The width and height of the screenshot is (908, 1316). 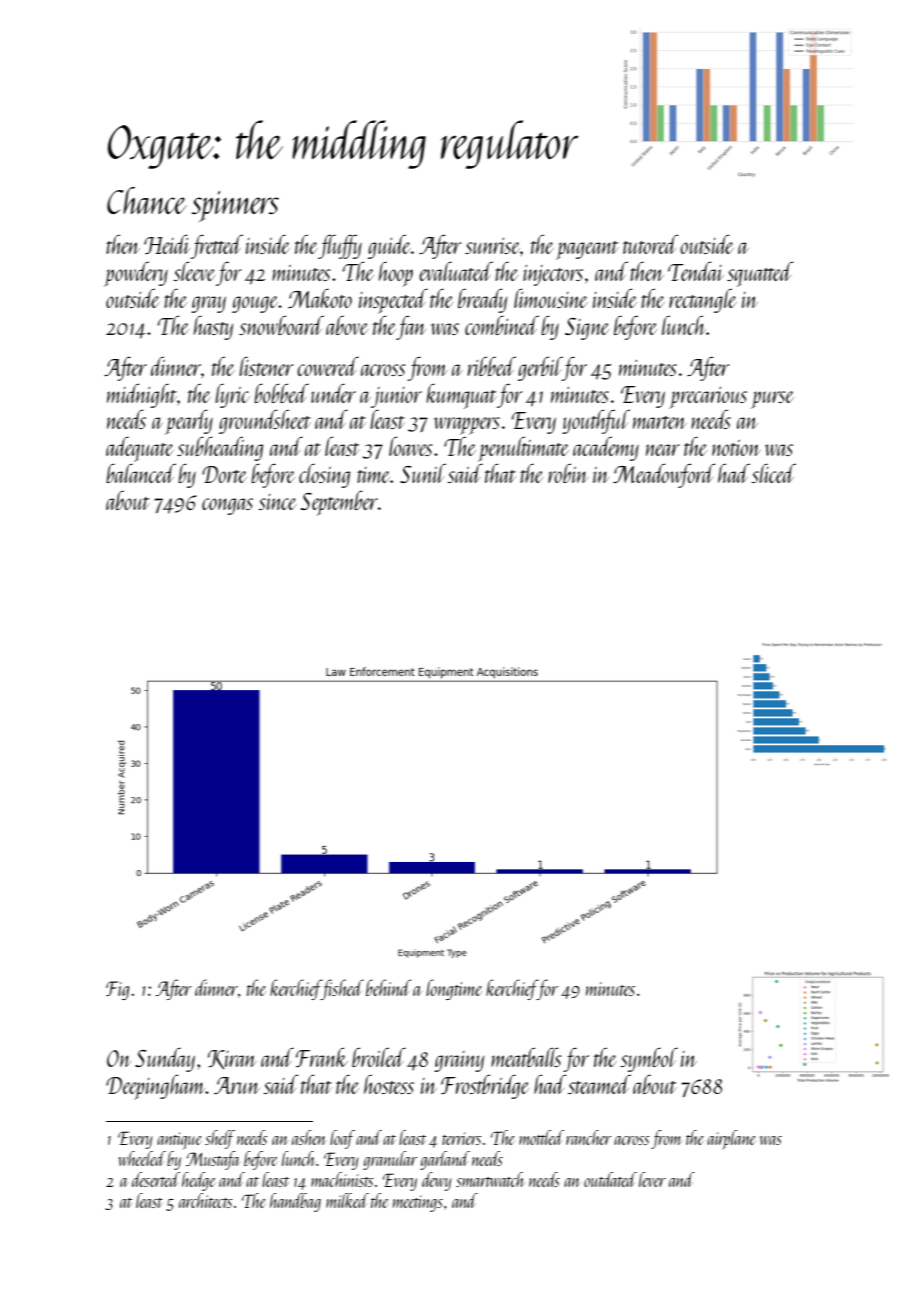 What do you see at coordinates (650, 244) in the screenshot?
I see `tutored` at bounding box center [650, 244].
